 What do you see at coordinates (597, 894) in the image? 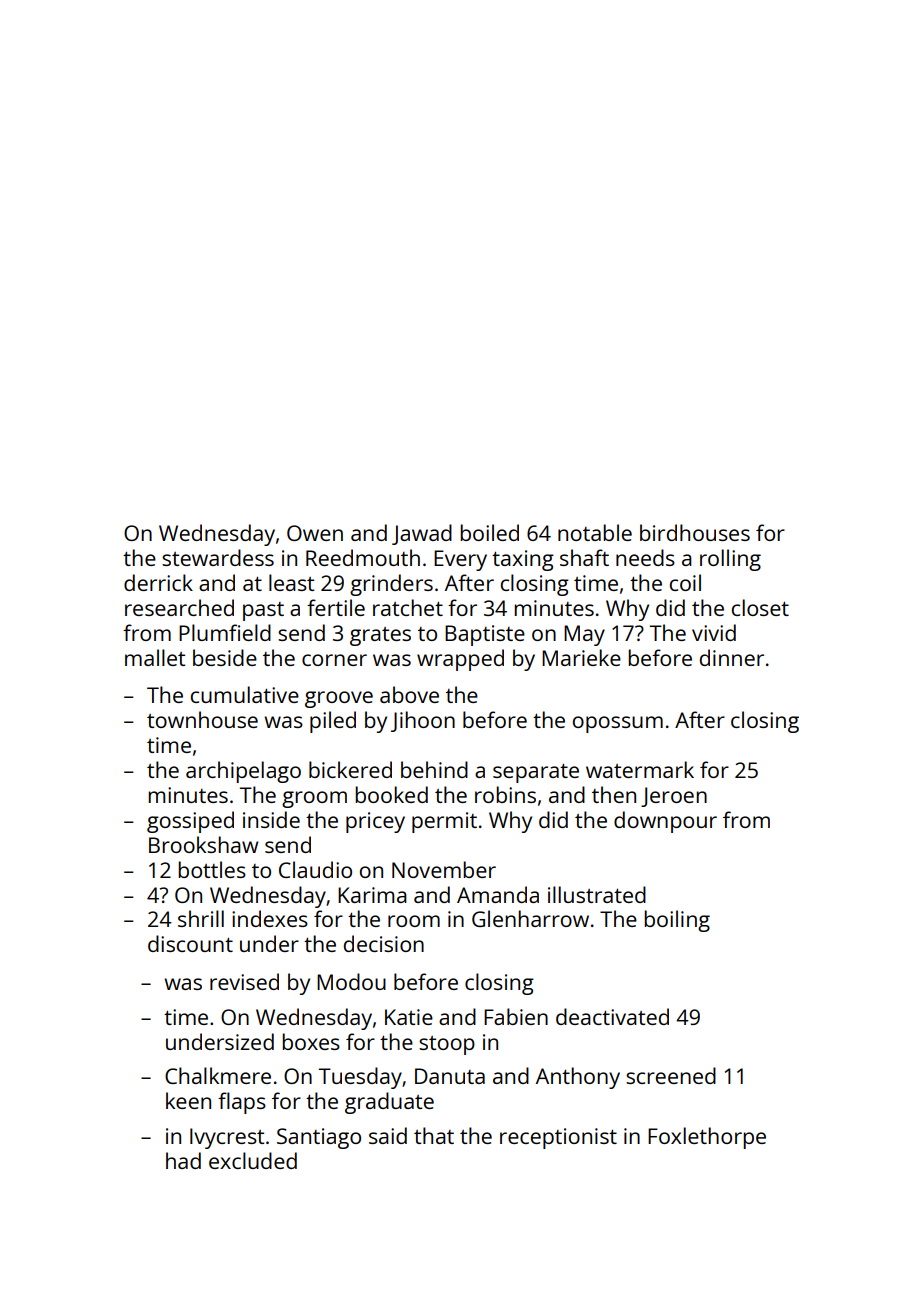
I see `illustrated` at bounding box center [597, 894].
